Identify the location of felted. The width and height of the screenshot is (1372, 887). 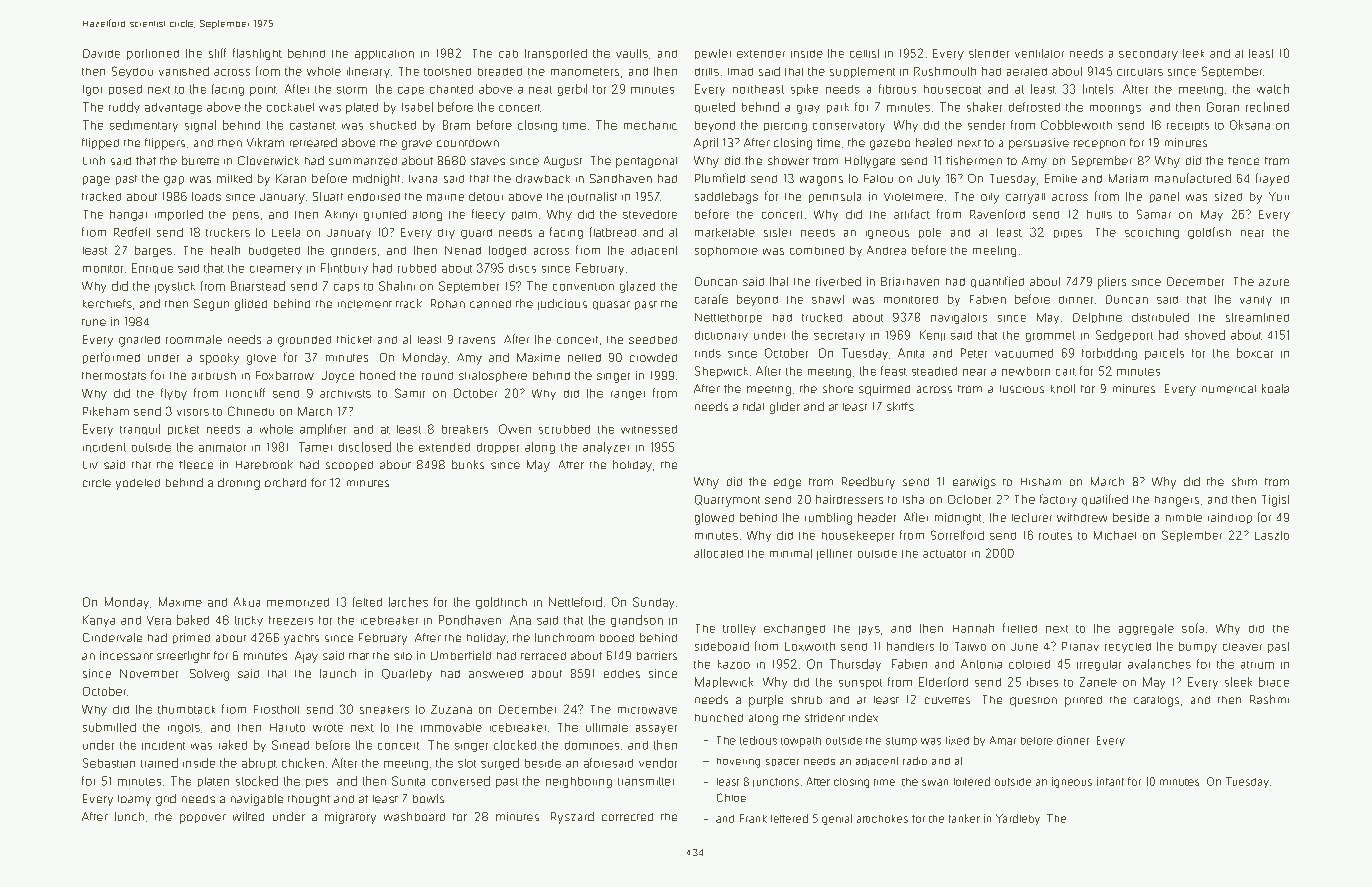
(367, 602).
